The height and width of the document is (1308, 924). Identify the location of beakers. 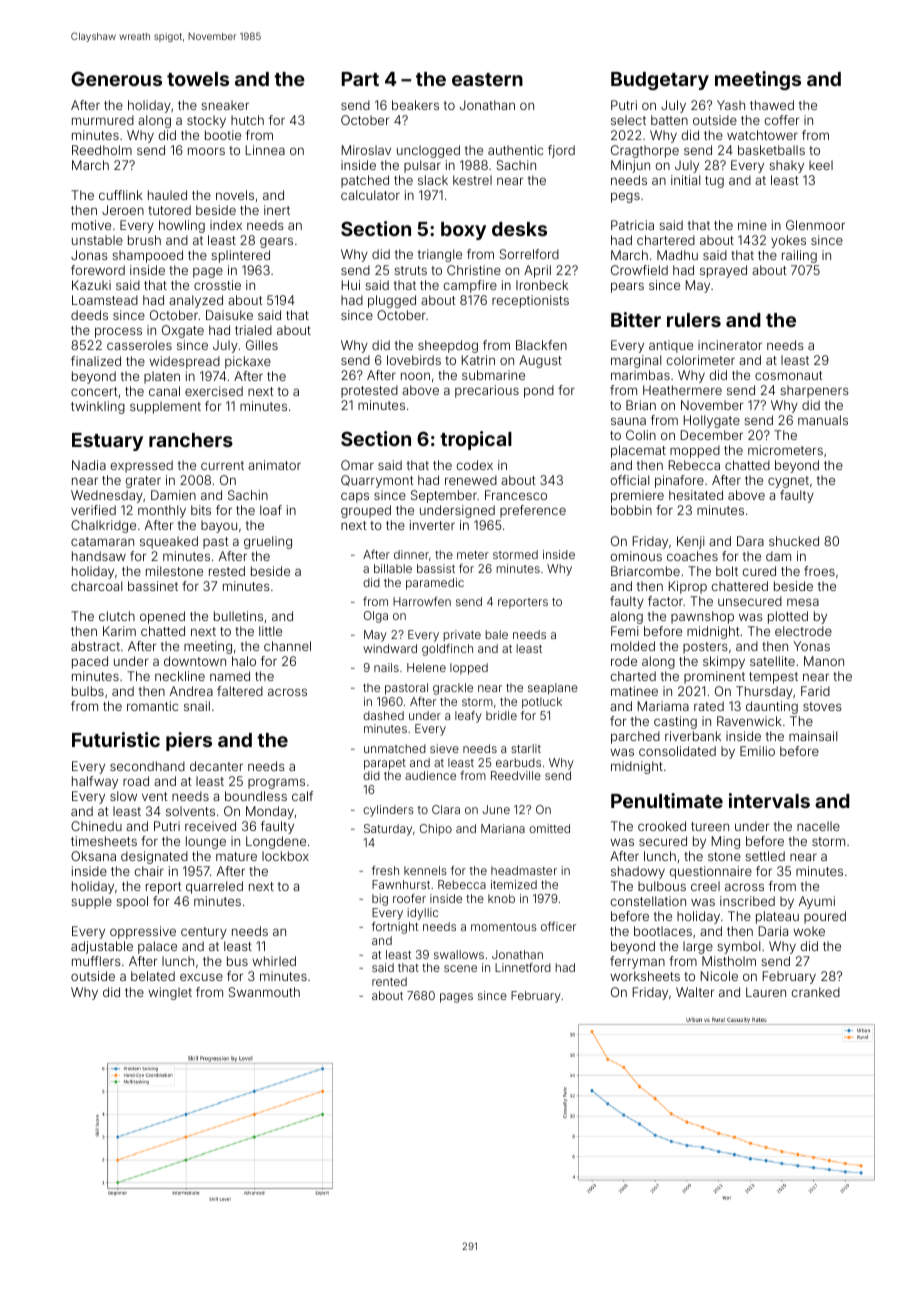
(415, 105).
